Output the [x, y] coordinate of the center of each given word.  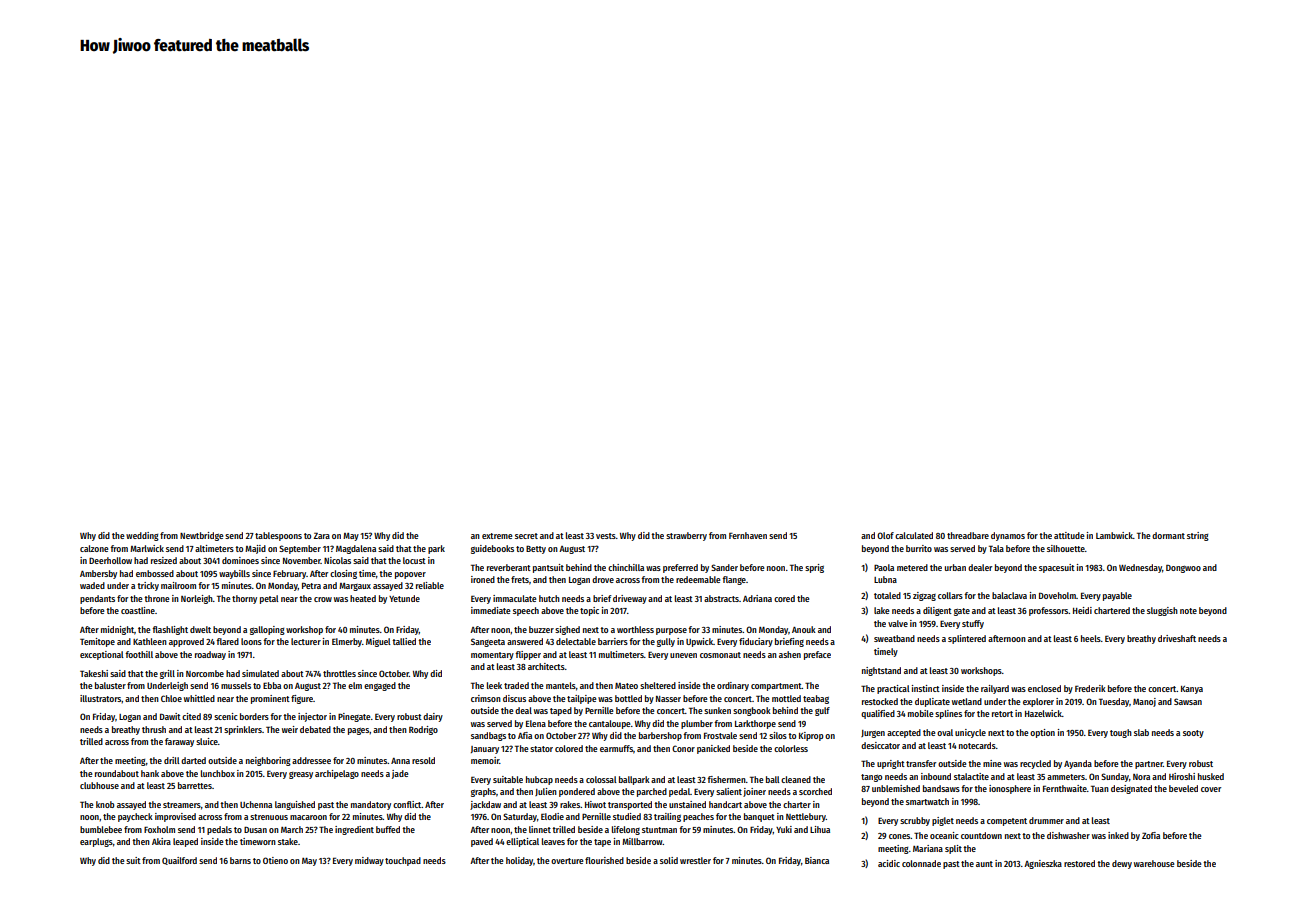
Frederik [1090, 688]
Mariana [928, 848]
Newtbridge [202, 536]
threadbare [968, 535]
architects [546, 666]
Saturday [520, 817]
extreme [497, 536]
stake [288, 841]
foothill [139, 654]
